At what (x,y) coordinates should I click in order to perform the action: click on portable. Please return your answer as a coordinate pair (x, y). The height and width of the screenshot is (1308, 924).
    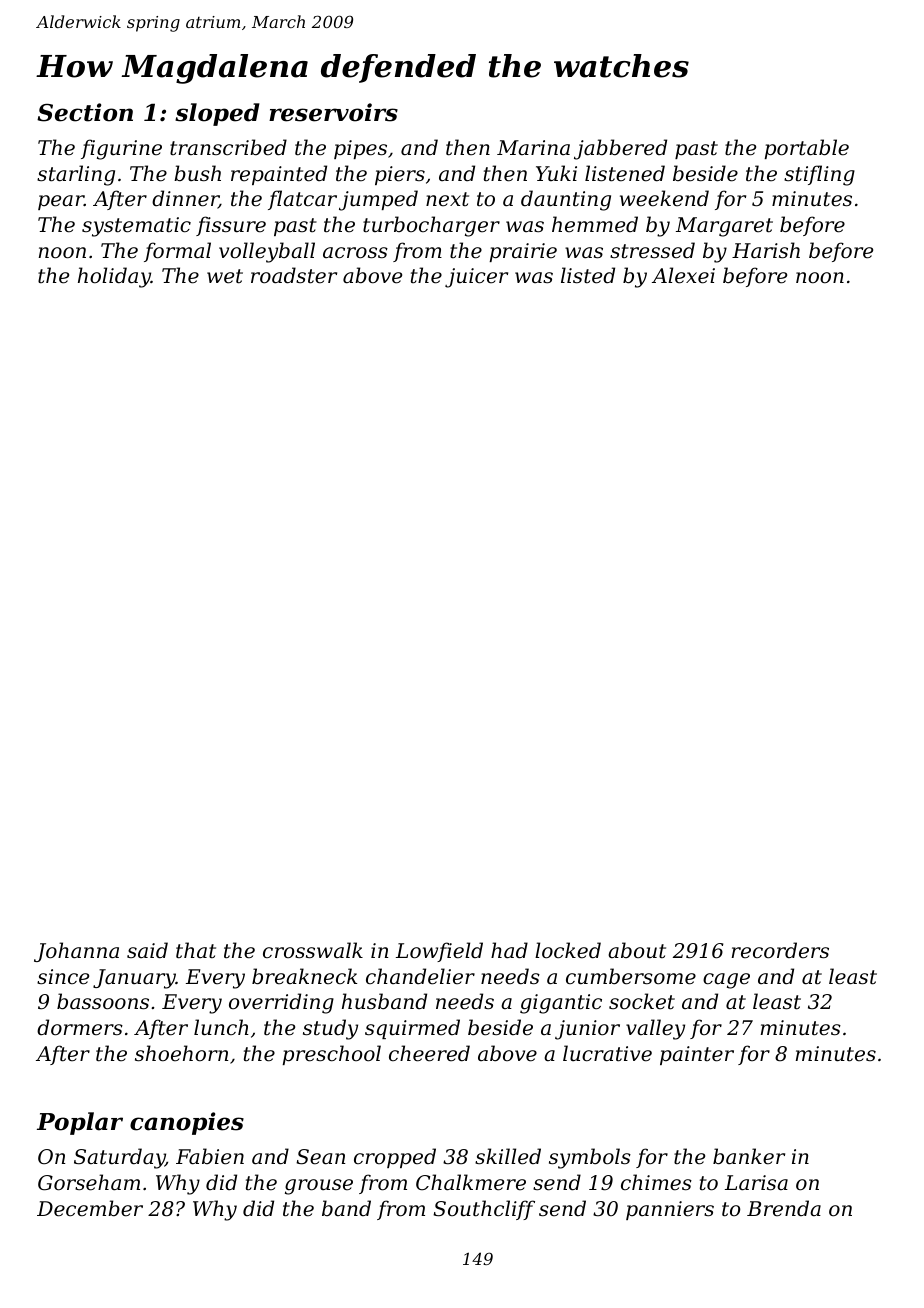
    Looking at the image, I should click on (806, 149).
